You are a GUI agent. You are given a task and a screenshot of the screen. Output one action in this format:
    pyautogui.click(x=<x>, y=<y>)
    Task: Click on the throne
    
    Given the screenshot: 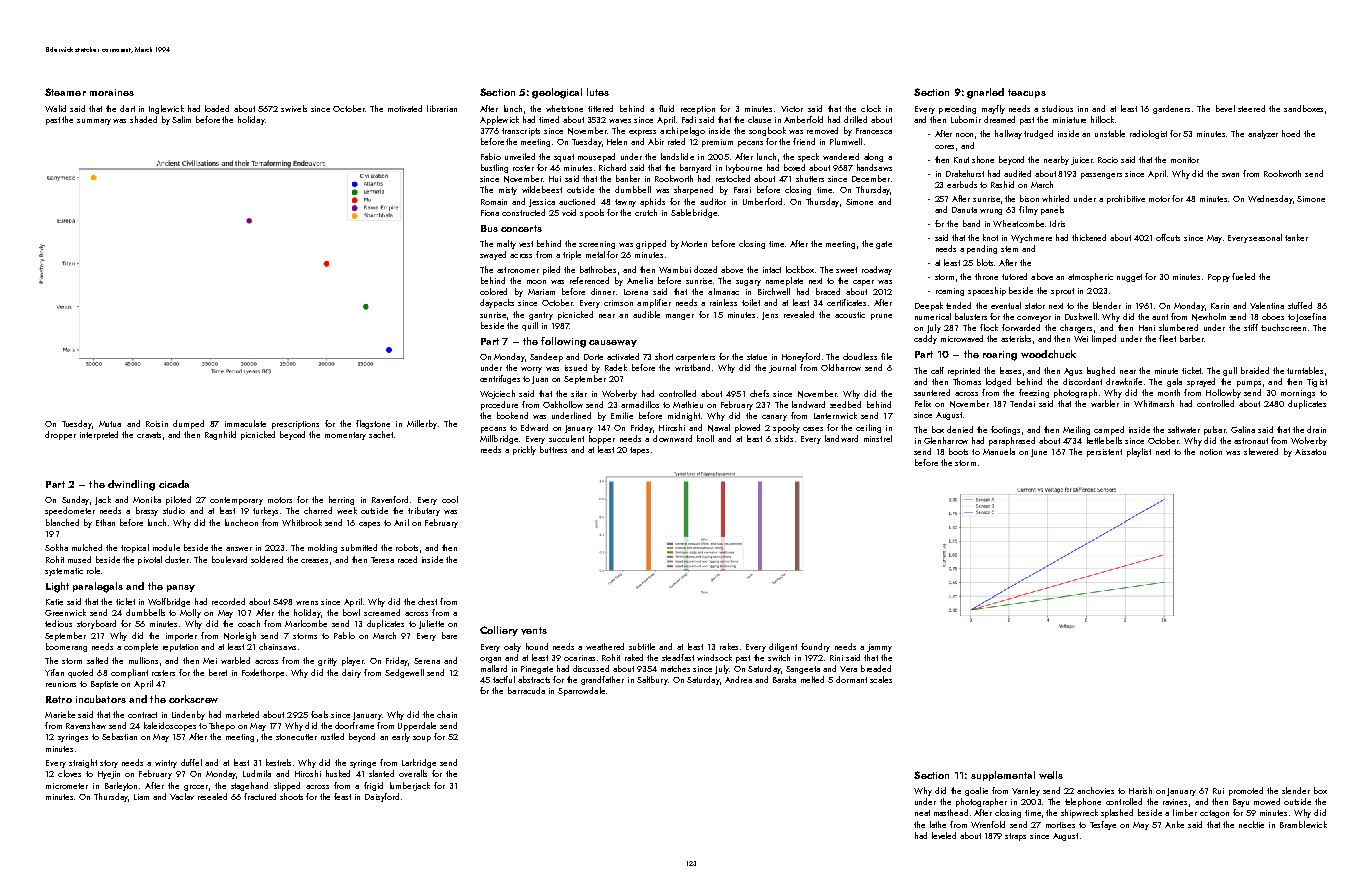 What is the action you would take?
    pyautogui.click(x=986, y=276)
